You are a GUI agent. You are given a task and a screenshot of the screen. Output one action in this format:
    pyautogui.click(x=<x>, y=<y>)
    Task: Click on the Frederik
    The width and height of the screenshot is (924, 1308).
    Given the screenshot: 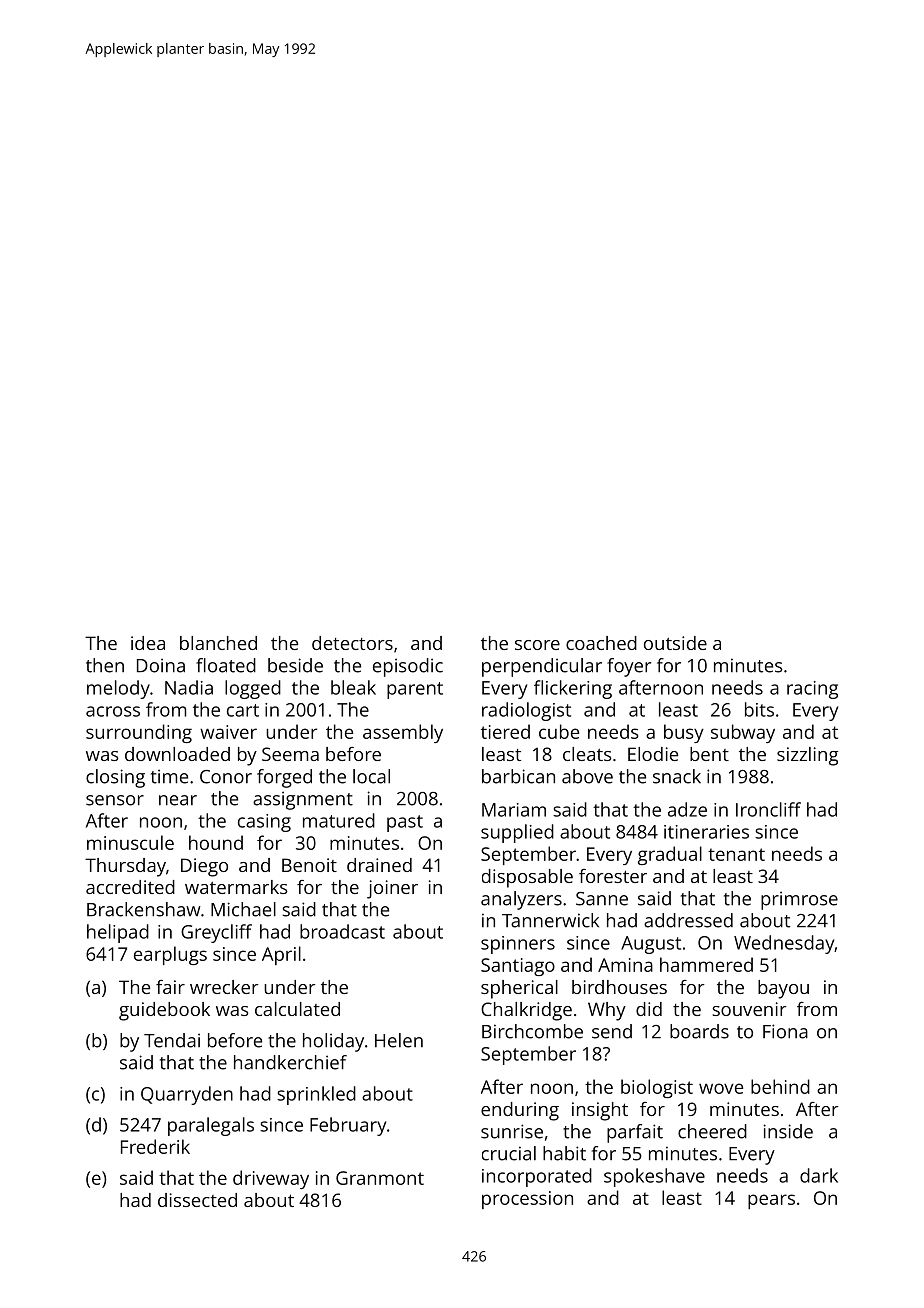 What is the action you would take?
    pyautogui.click(x=155, y=1146)
